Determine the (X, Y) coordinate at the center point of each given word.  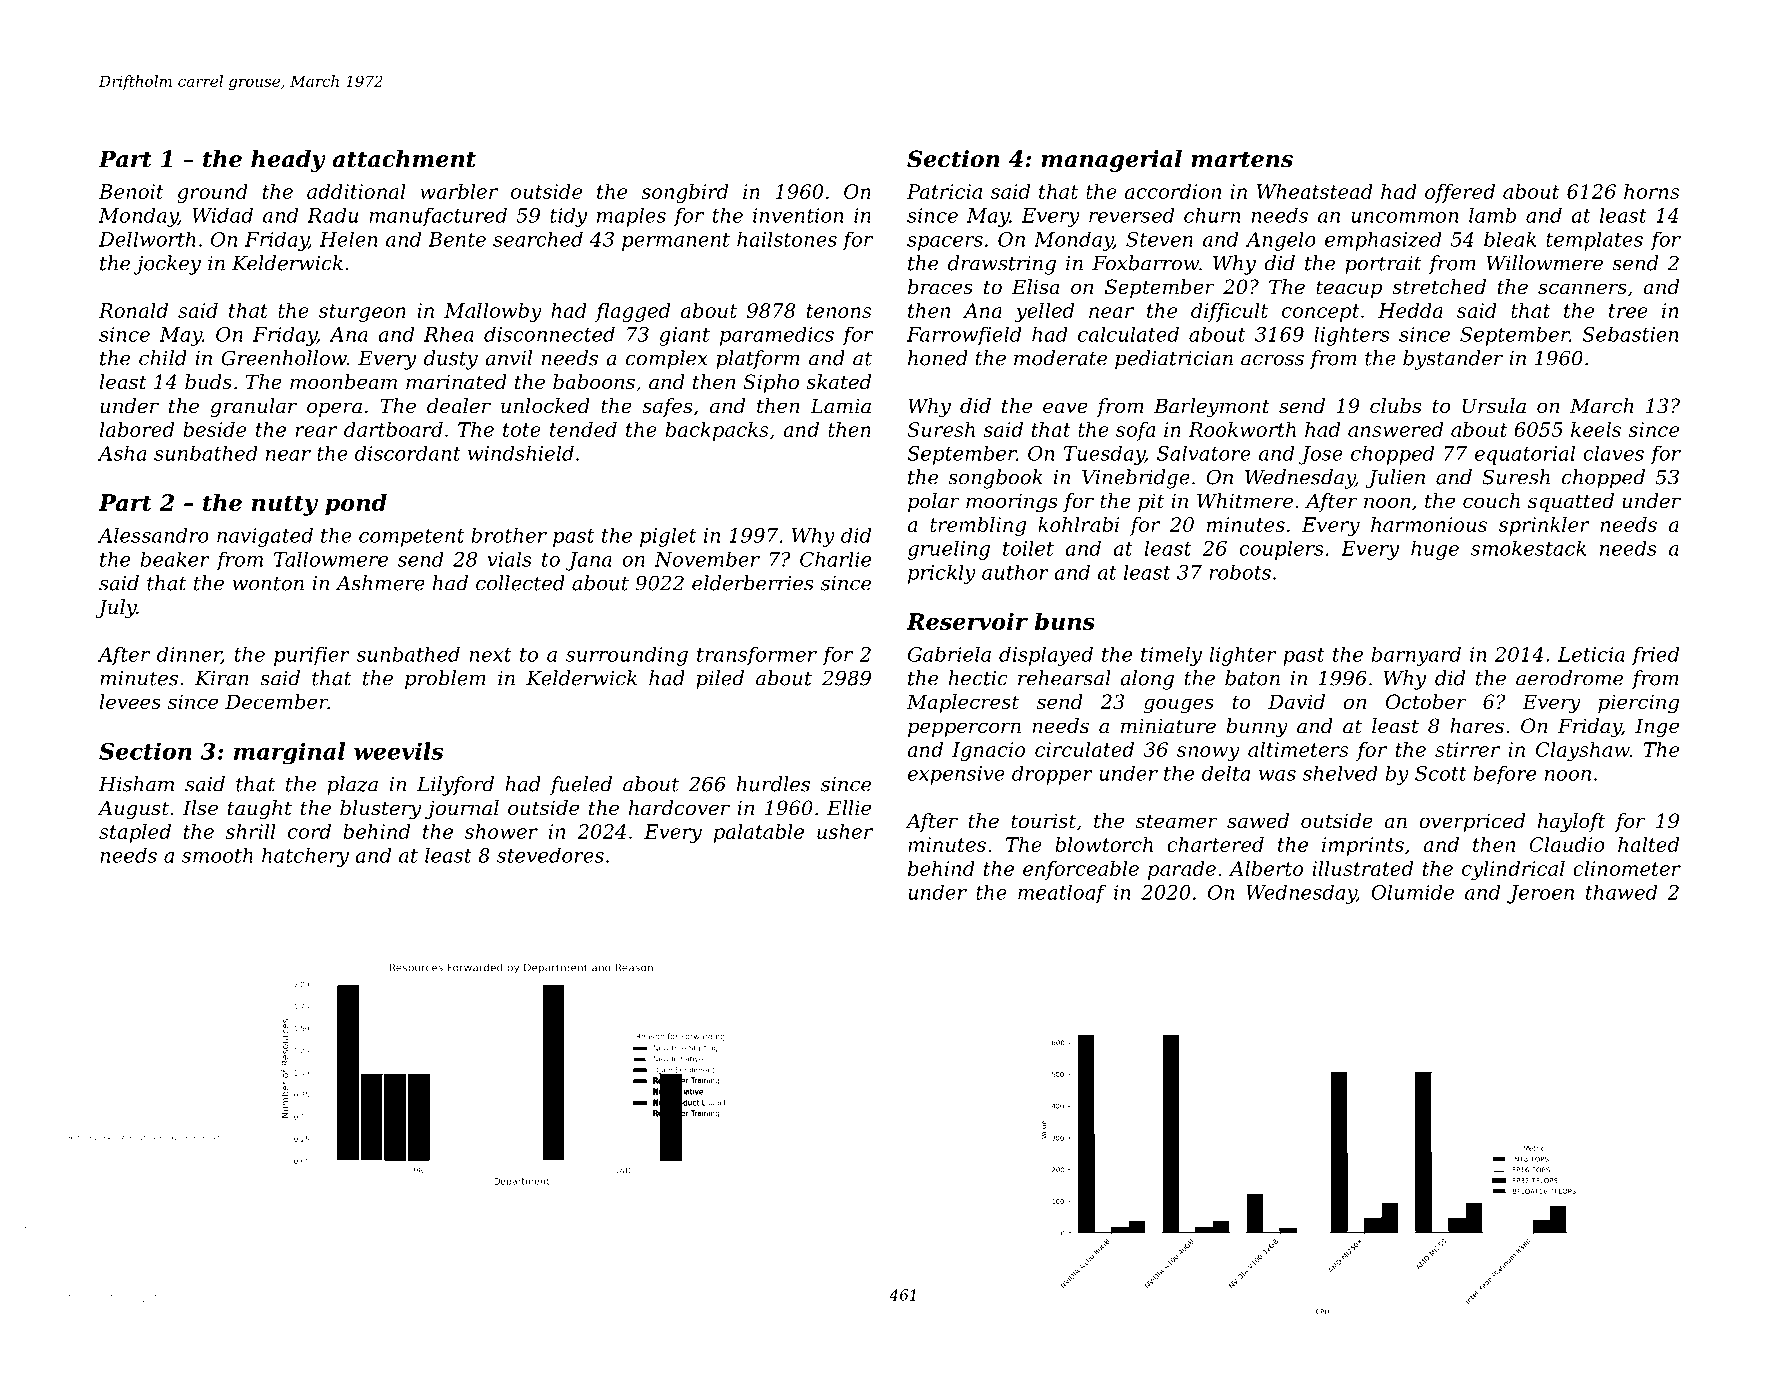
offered (1460, 193)
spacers (945, 243)
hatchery (305, 857)
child (163, 358)
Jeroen (1540, 894)
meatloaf (1062, 894)
